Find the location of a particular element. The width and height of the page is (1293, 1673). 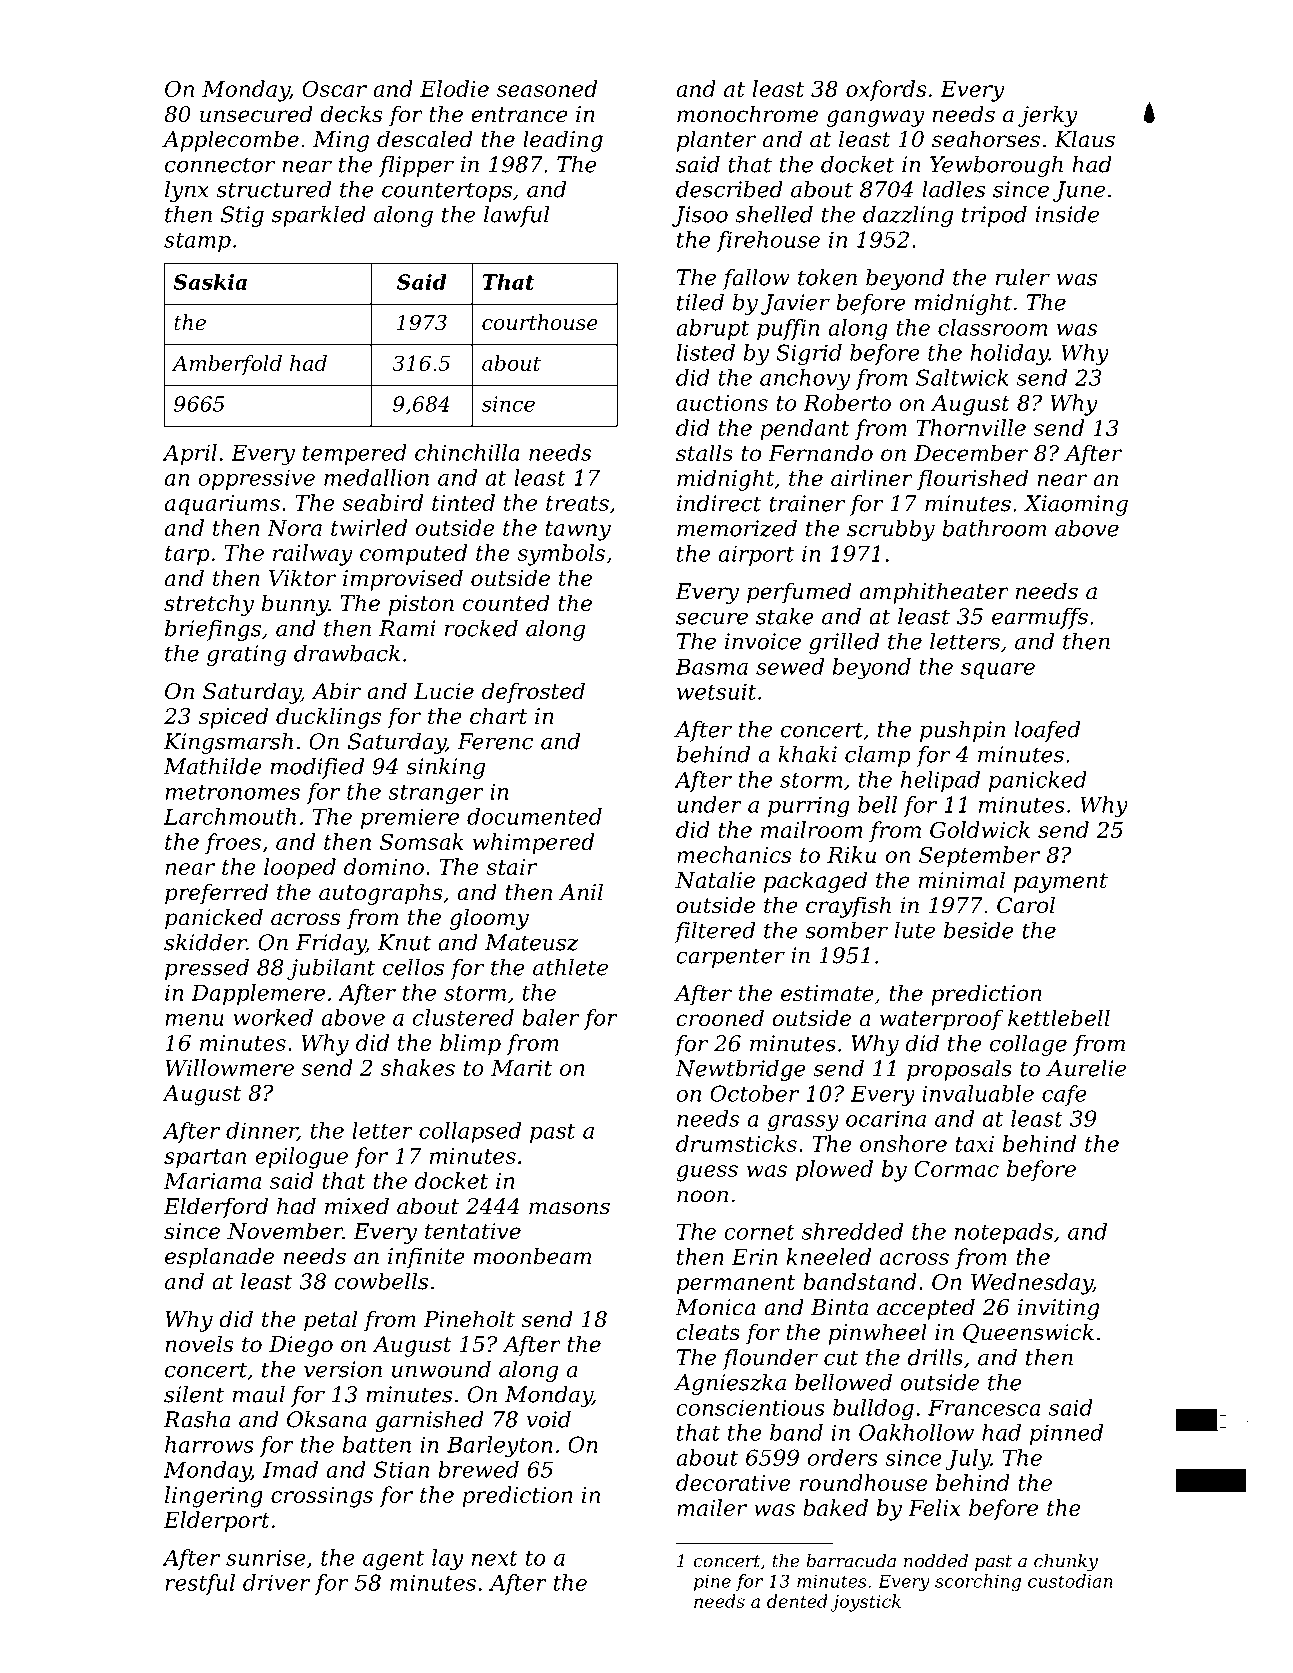

modified is located at coordinates (317, 768).
